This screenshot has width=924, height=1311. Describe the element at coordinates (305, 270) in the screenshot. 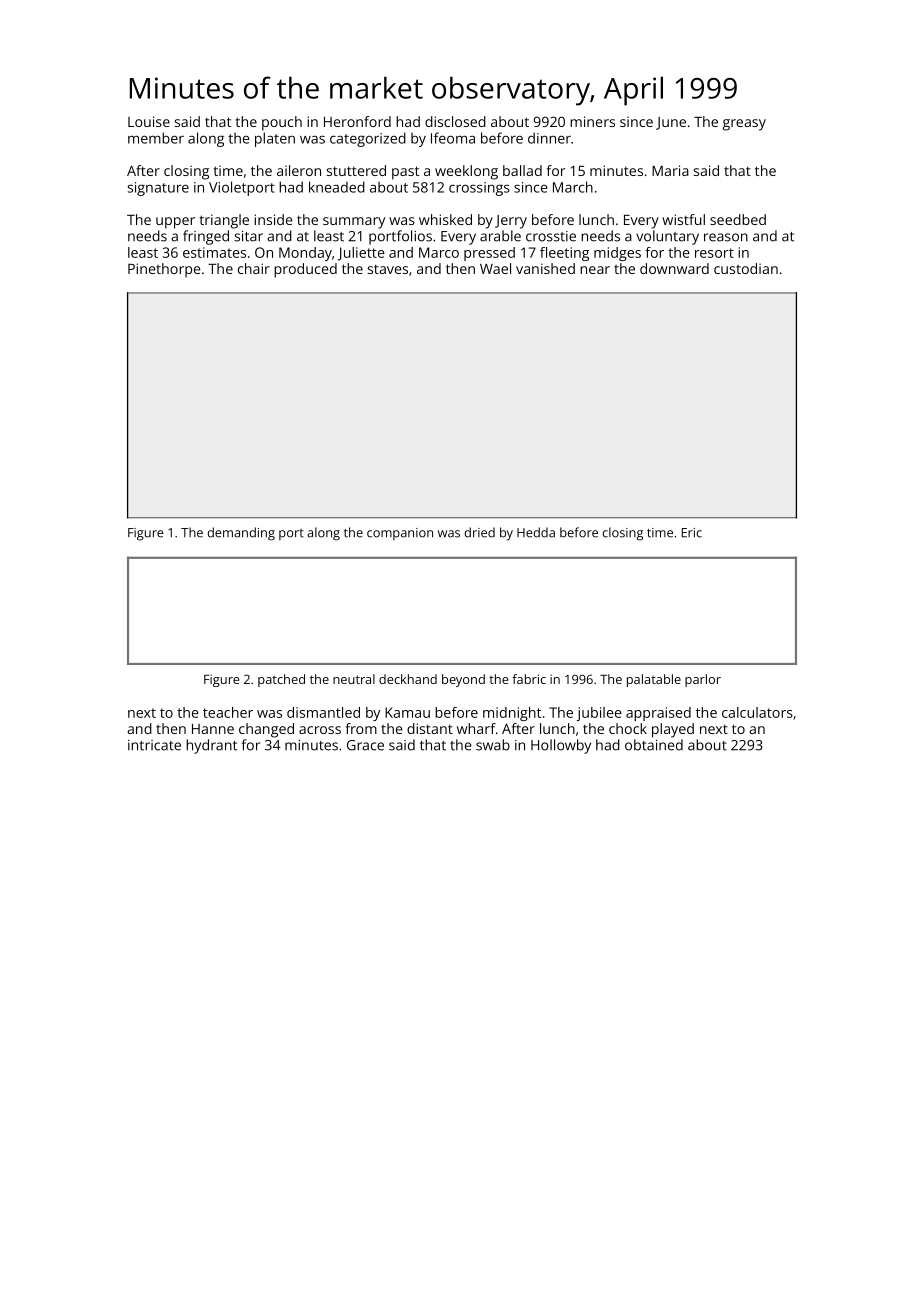

I see `produced` at that location.
